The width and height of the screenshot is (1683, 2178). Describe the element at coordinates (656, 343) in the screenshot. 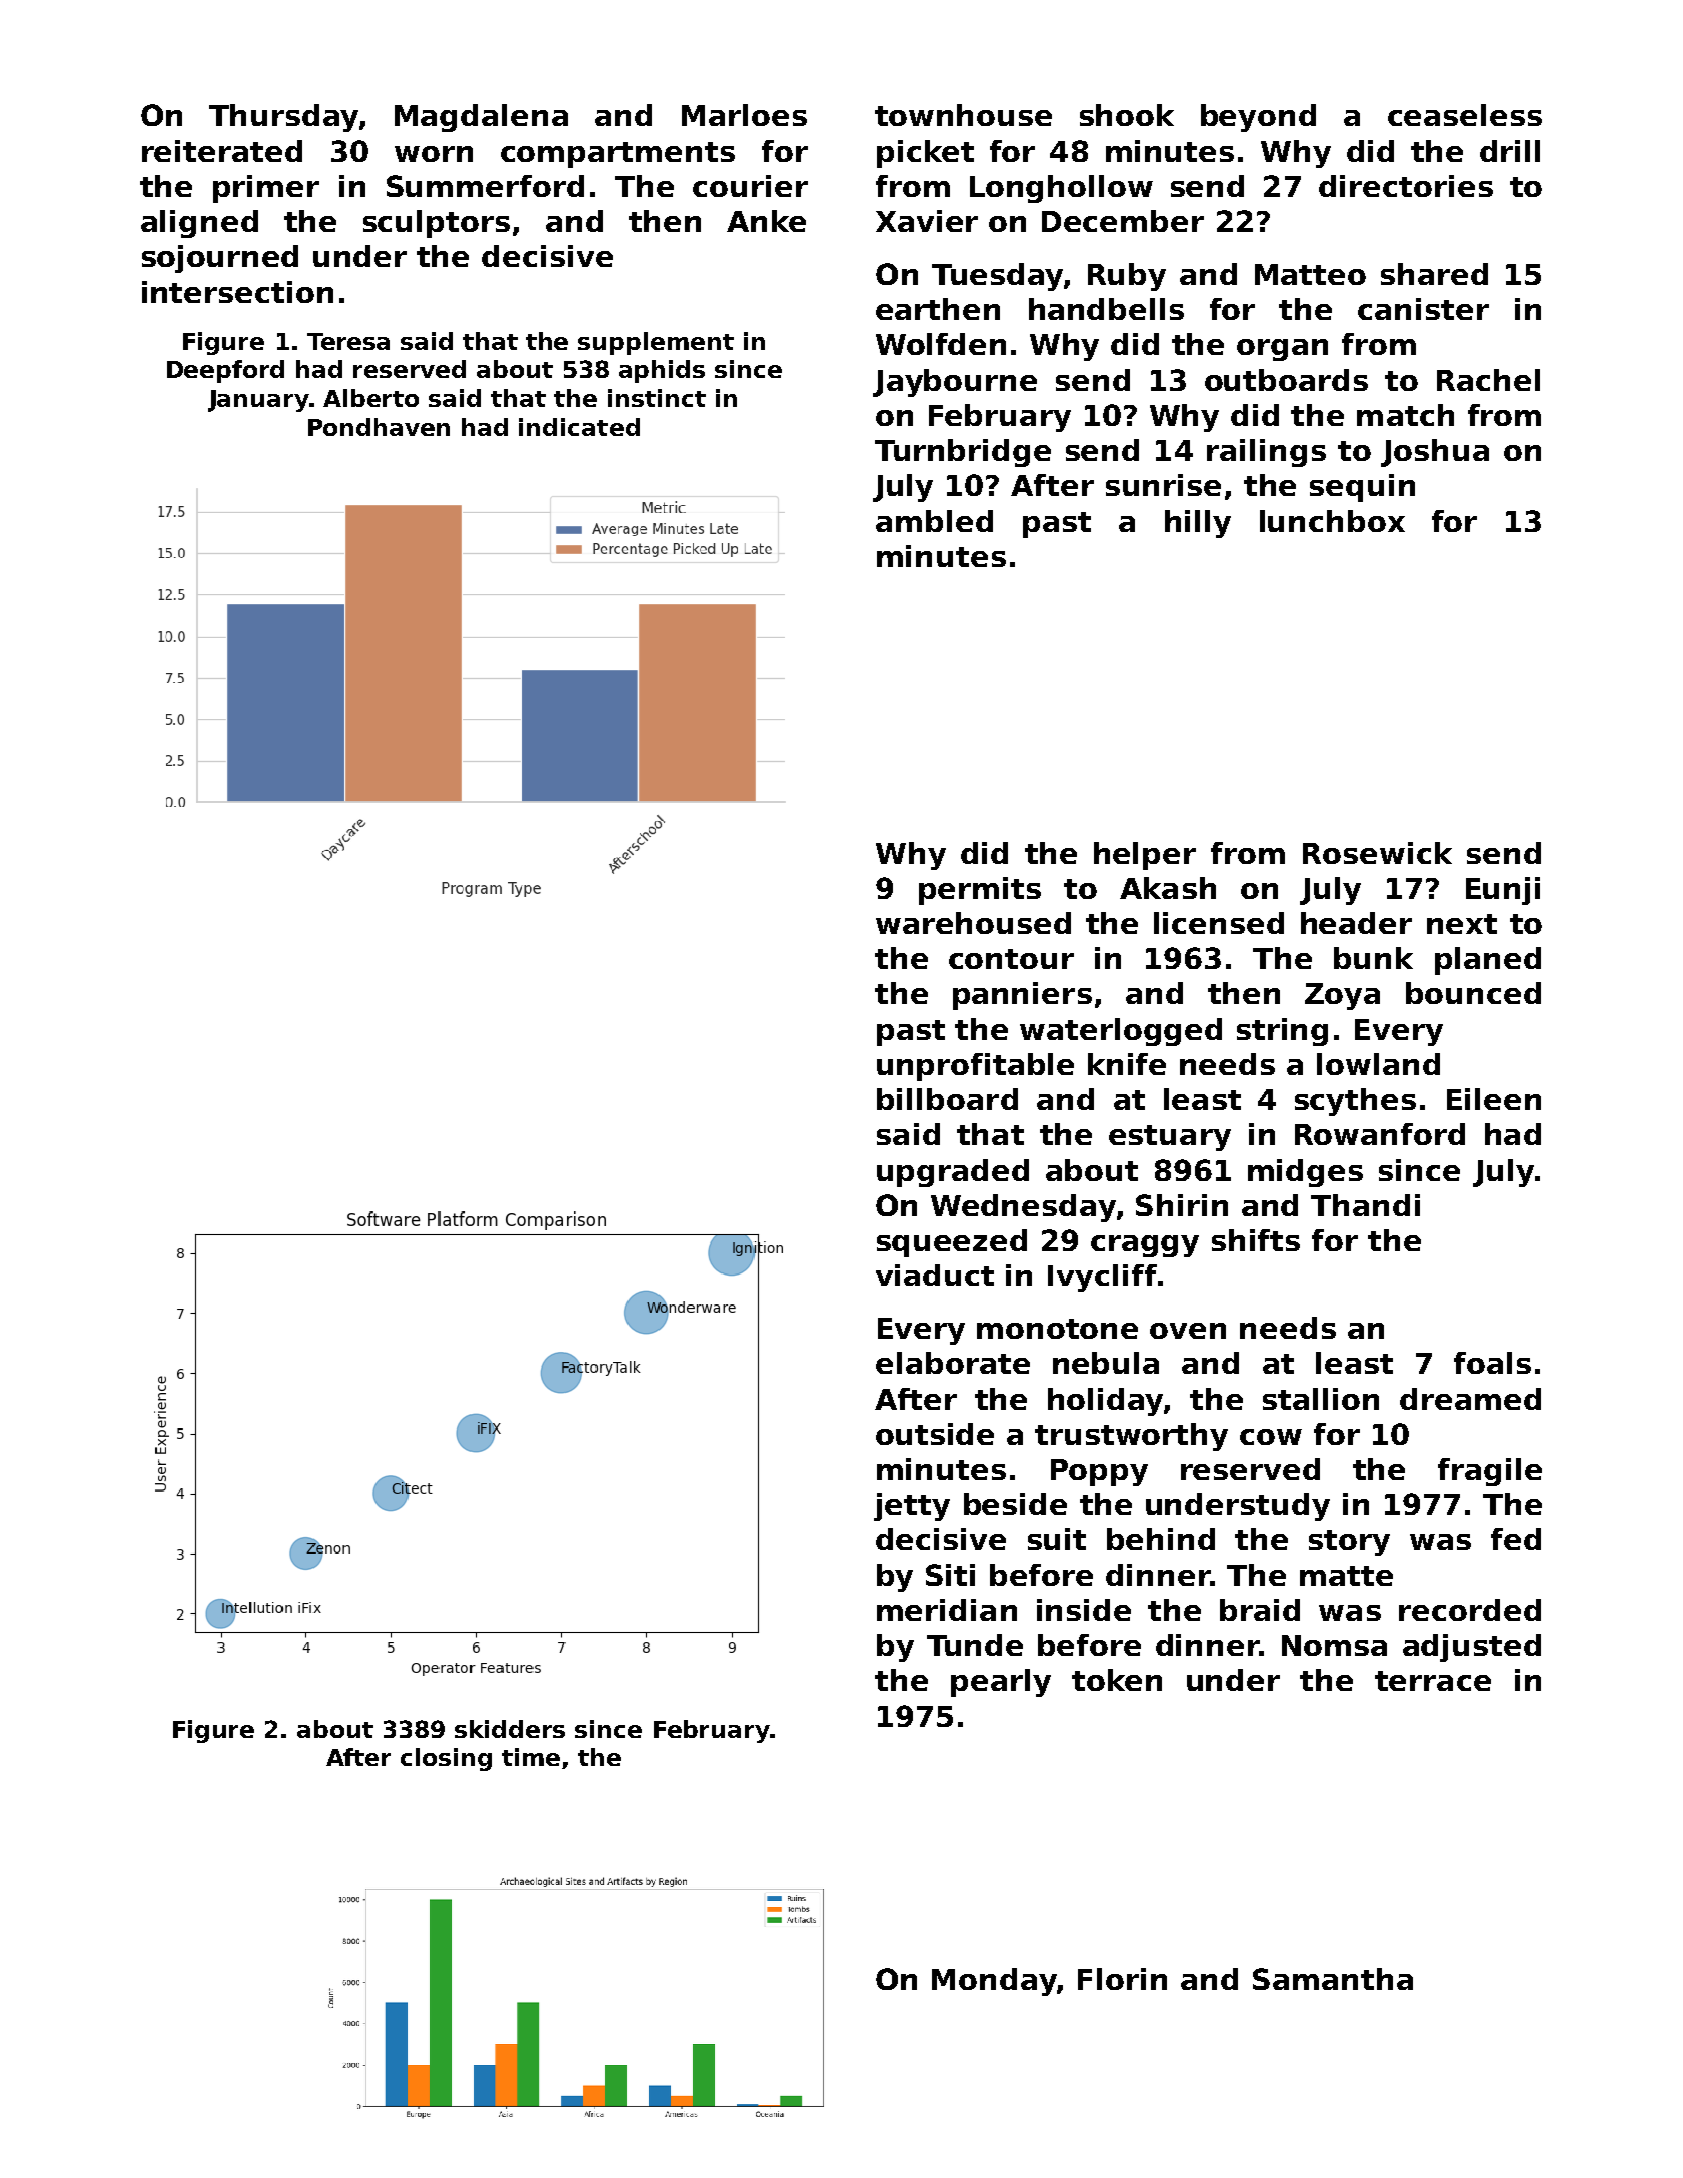

I see `supplement` at that location.
